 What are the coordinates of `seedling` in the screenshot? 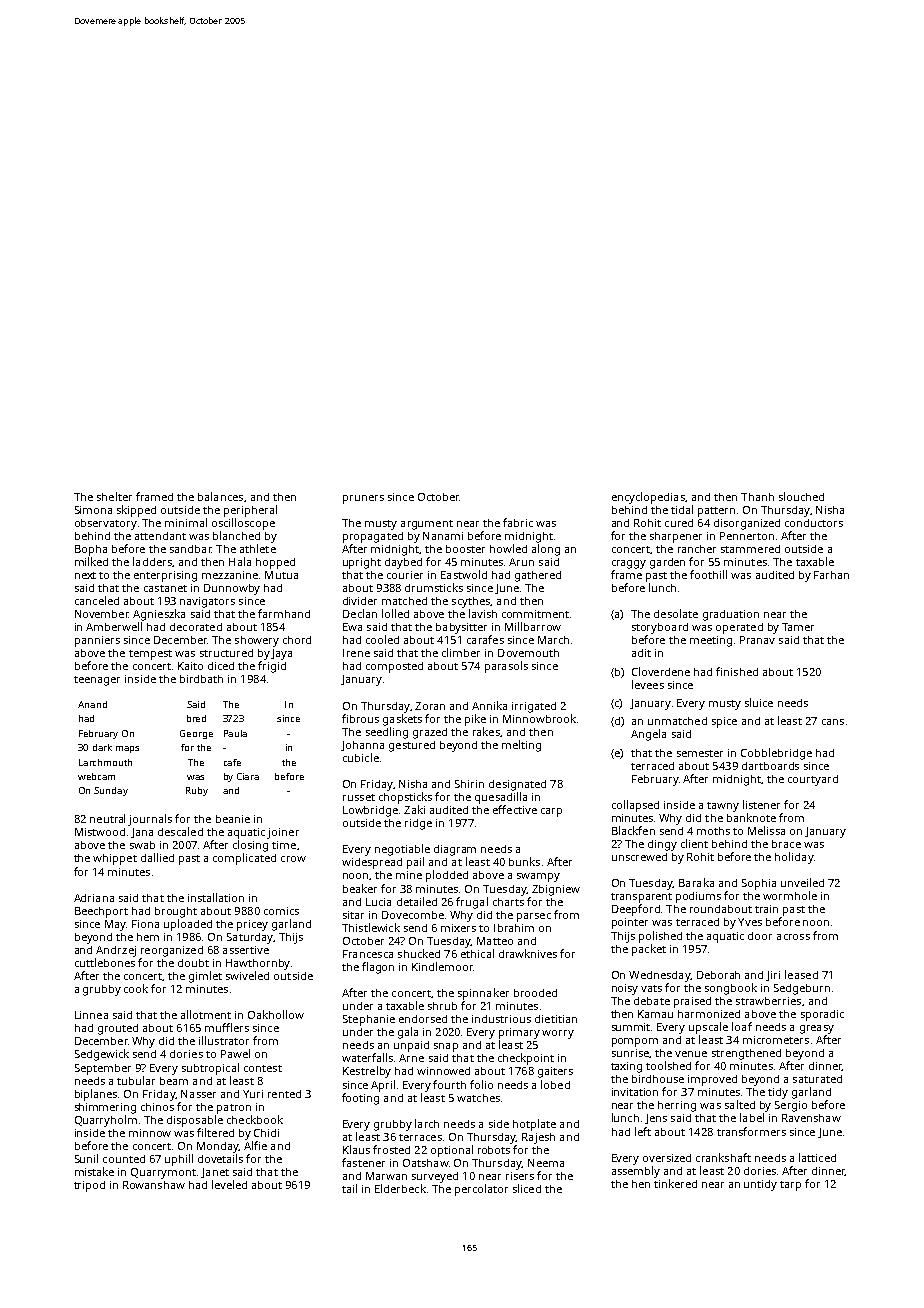 It's located at (387, 733).
